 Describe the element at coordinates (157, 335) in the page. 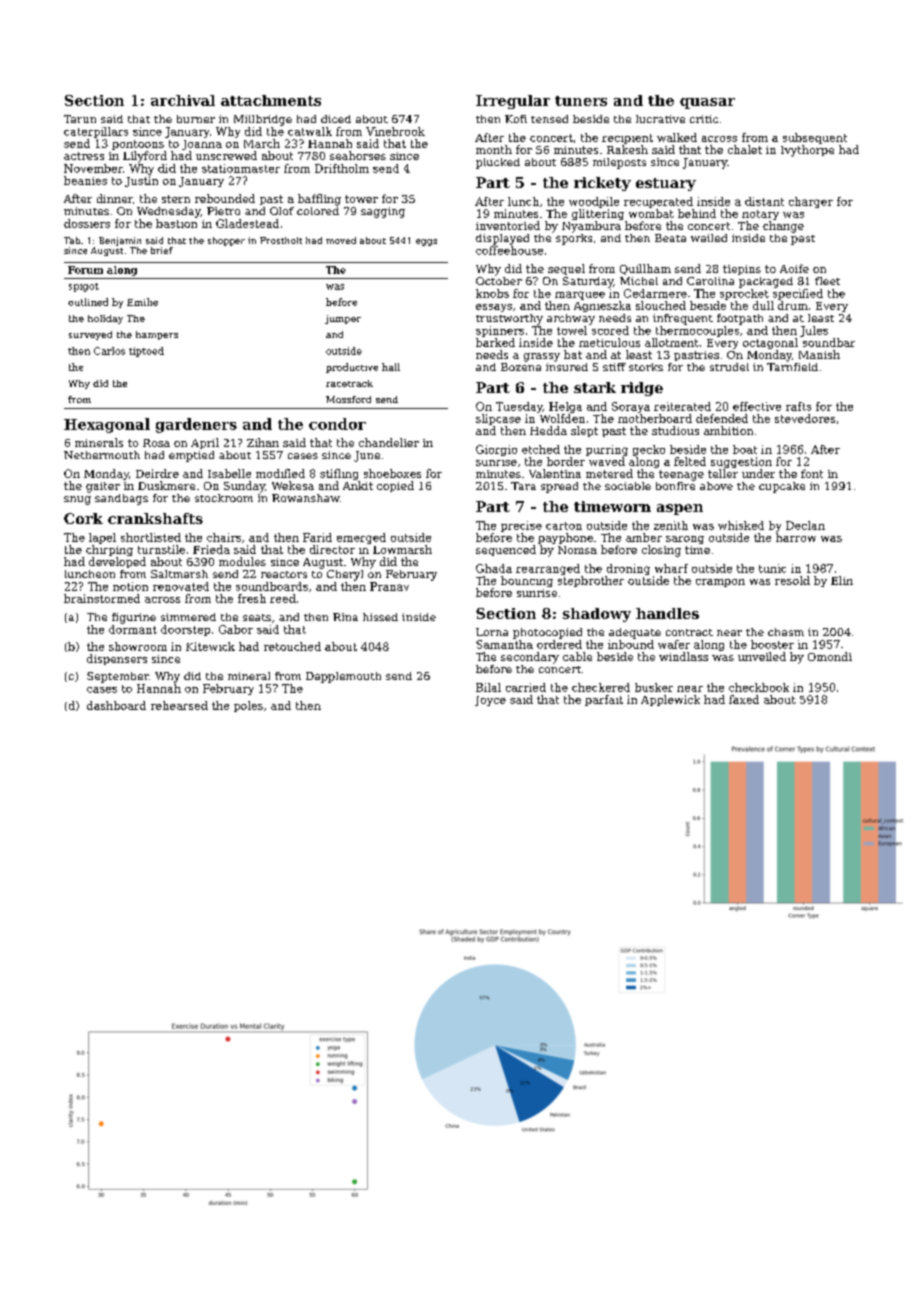

I see `hampers` at that location.
